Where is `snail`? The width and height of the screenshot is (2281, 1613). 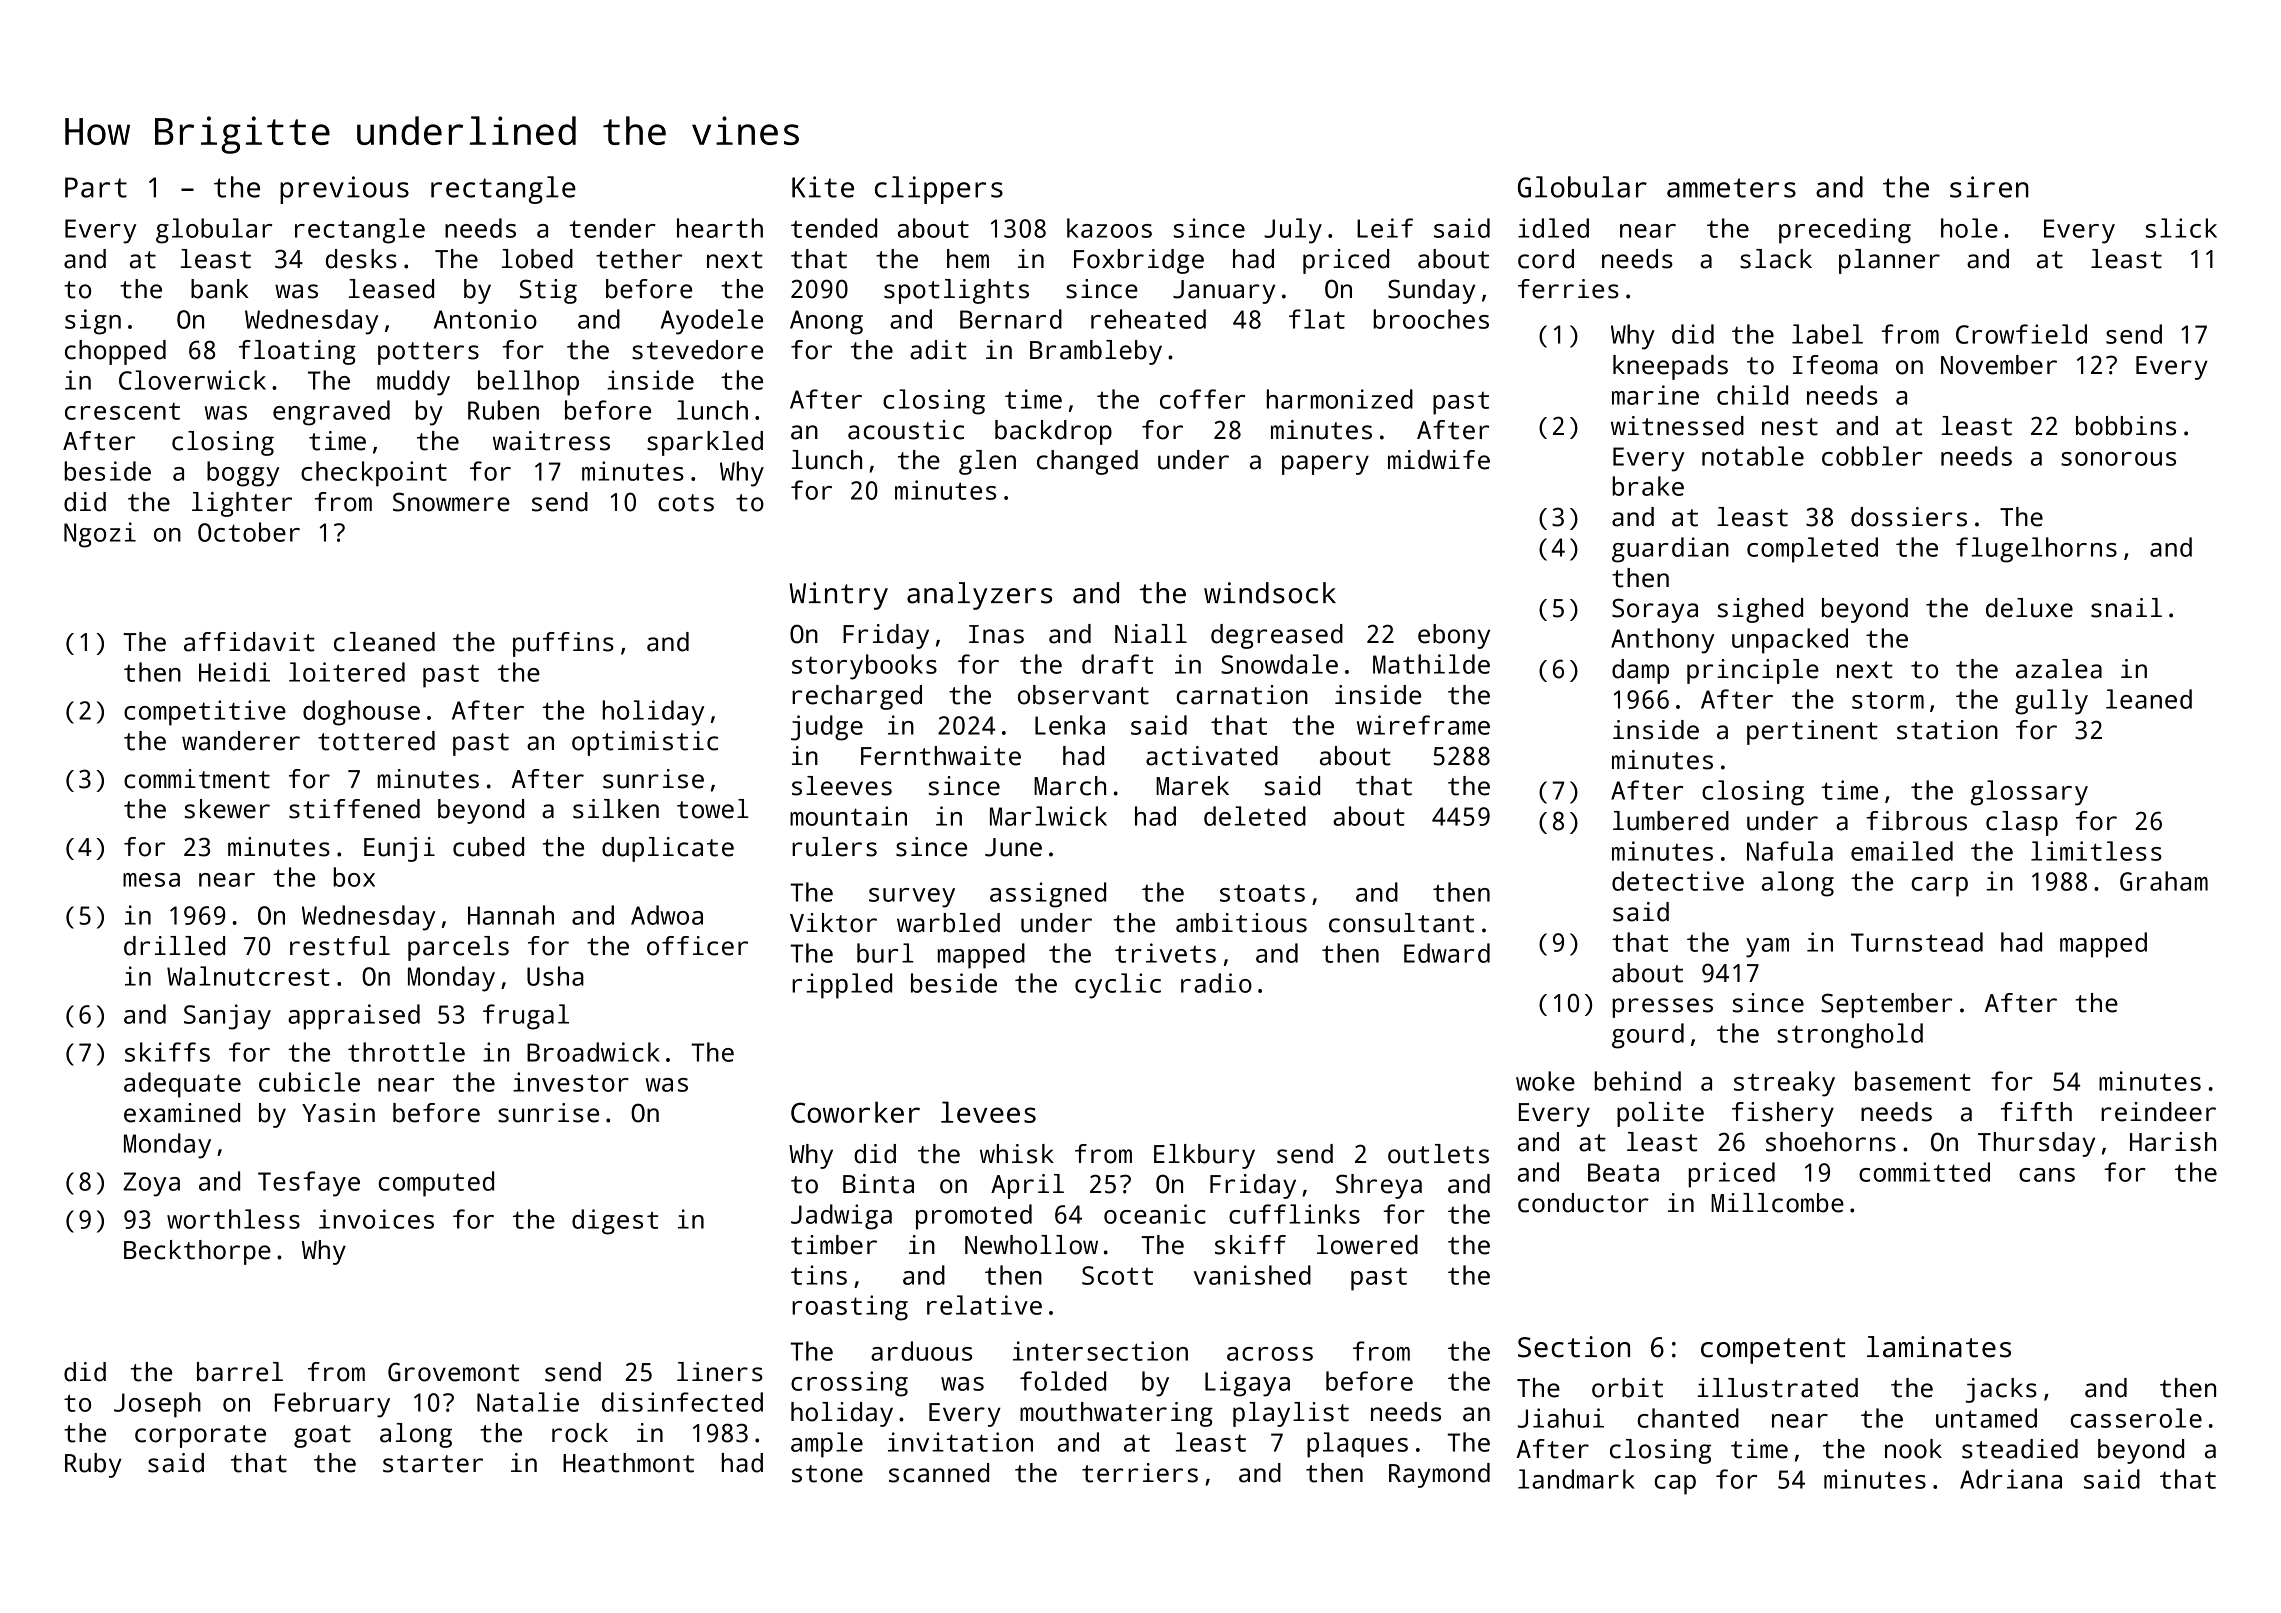
snail is located at coordinates (2126, 608).
